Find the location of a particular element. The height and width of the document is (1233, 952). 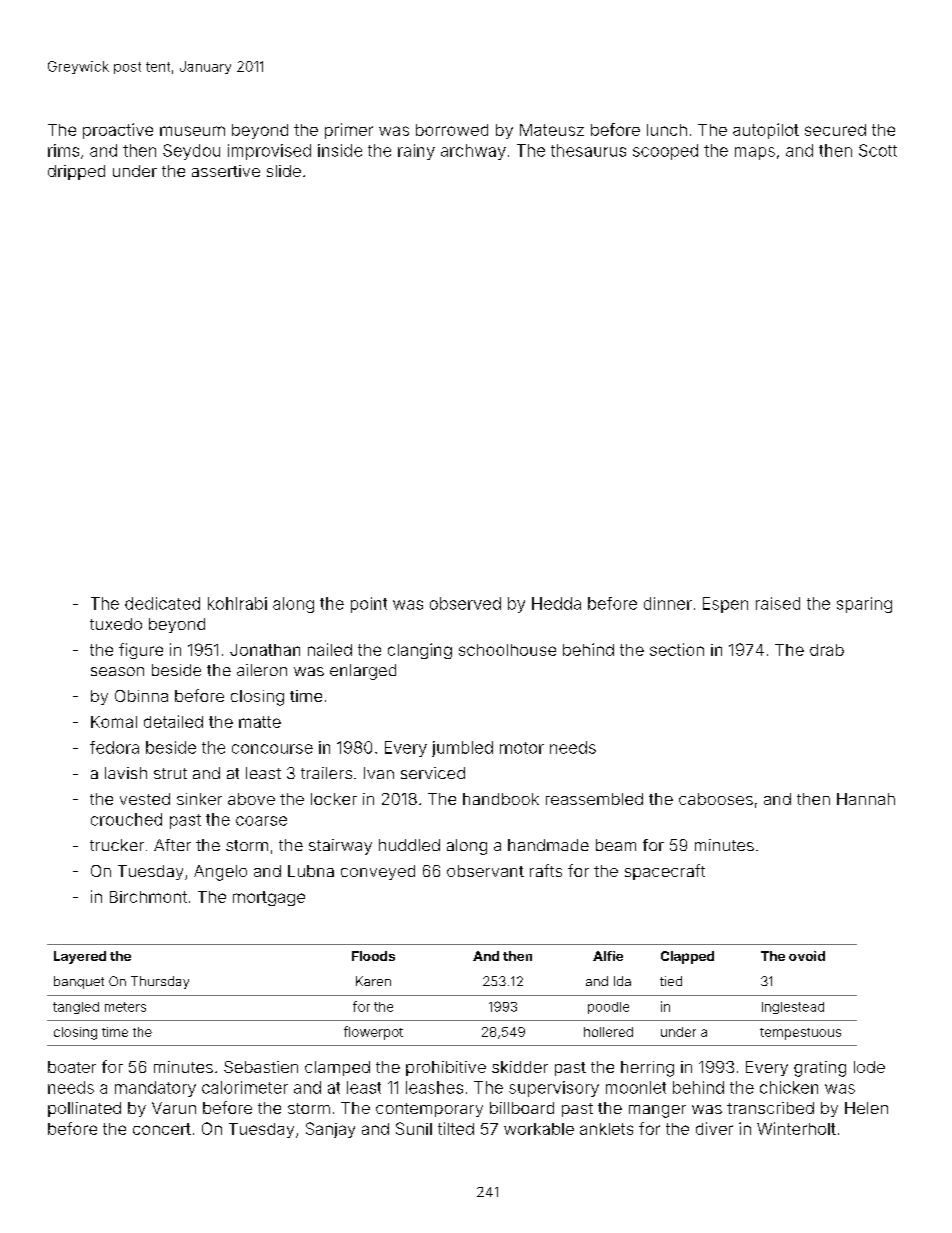

lode is located at coordinates (869, 1067).
